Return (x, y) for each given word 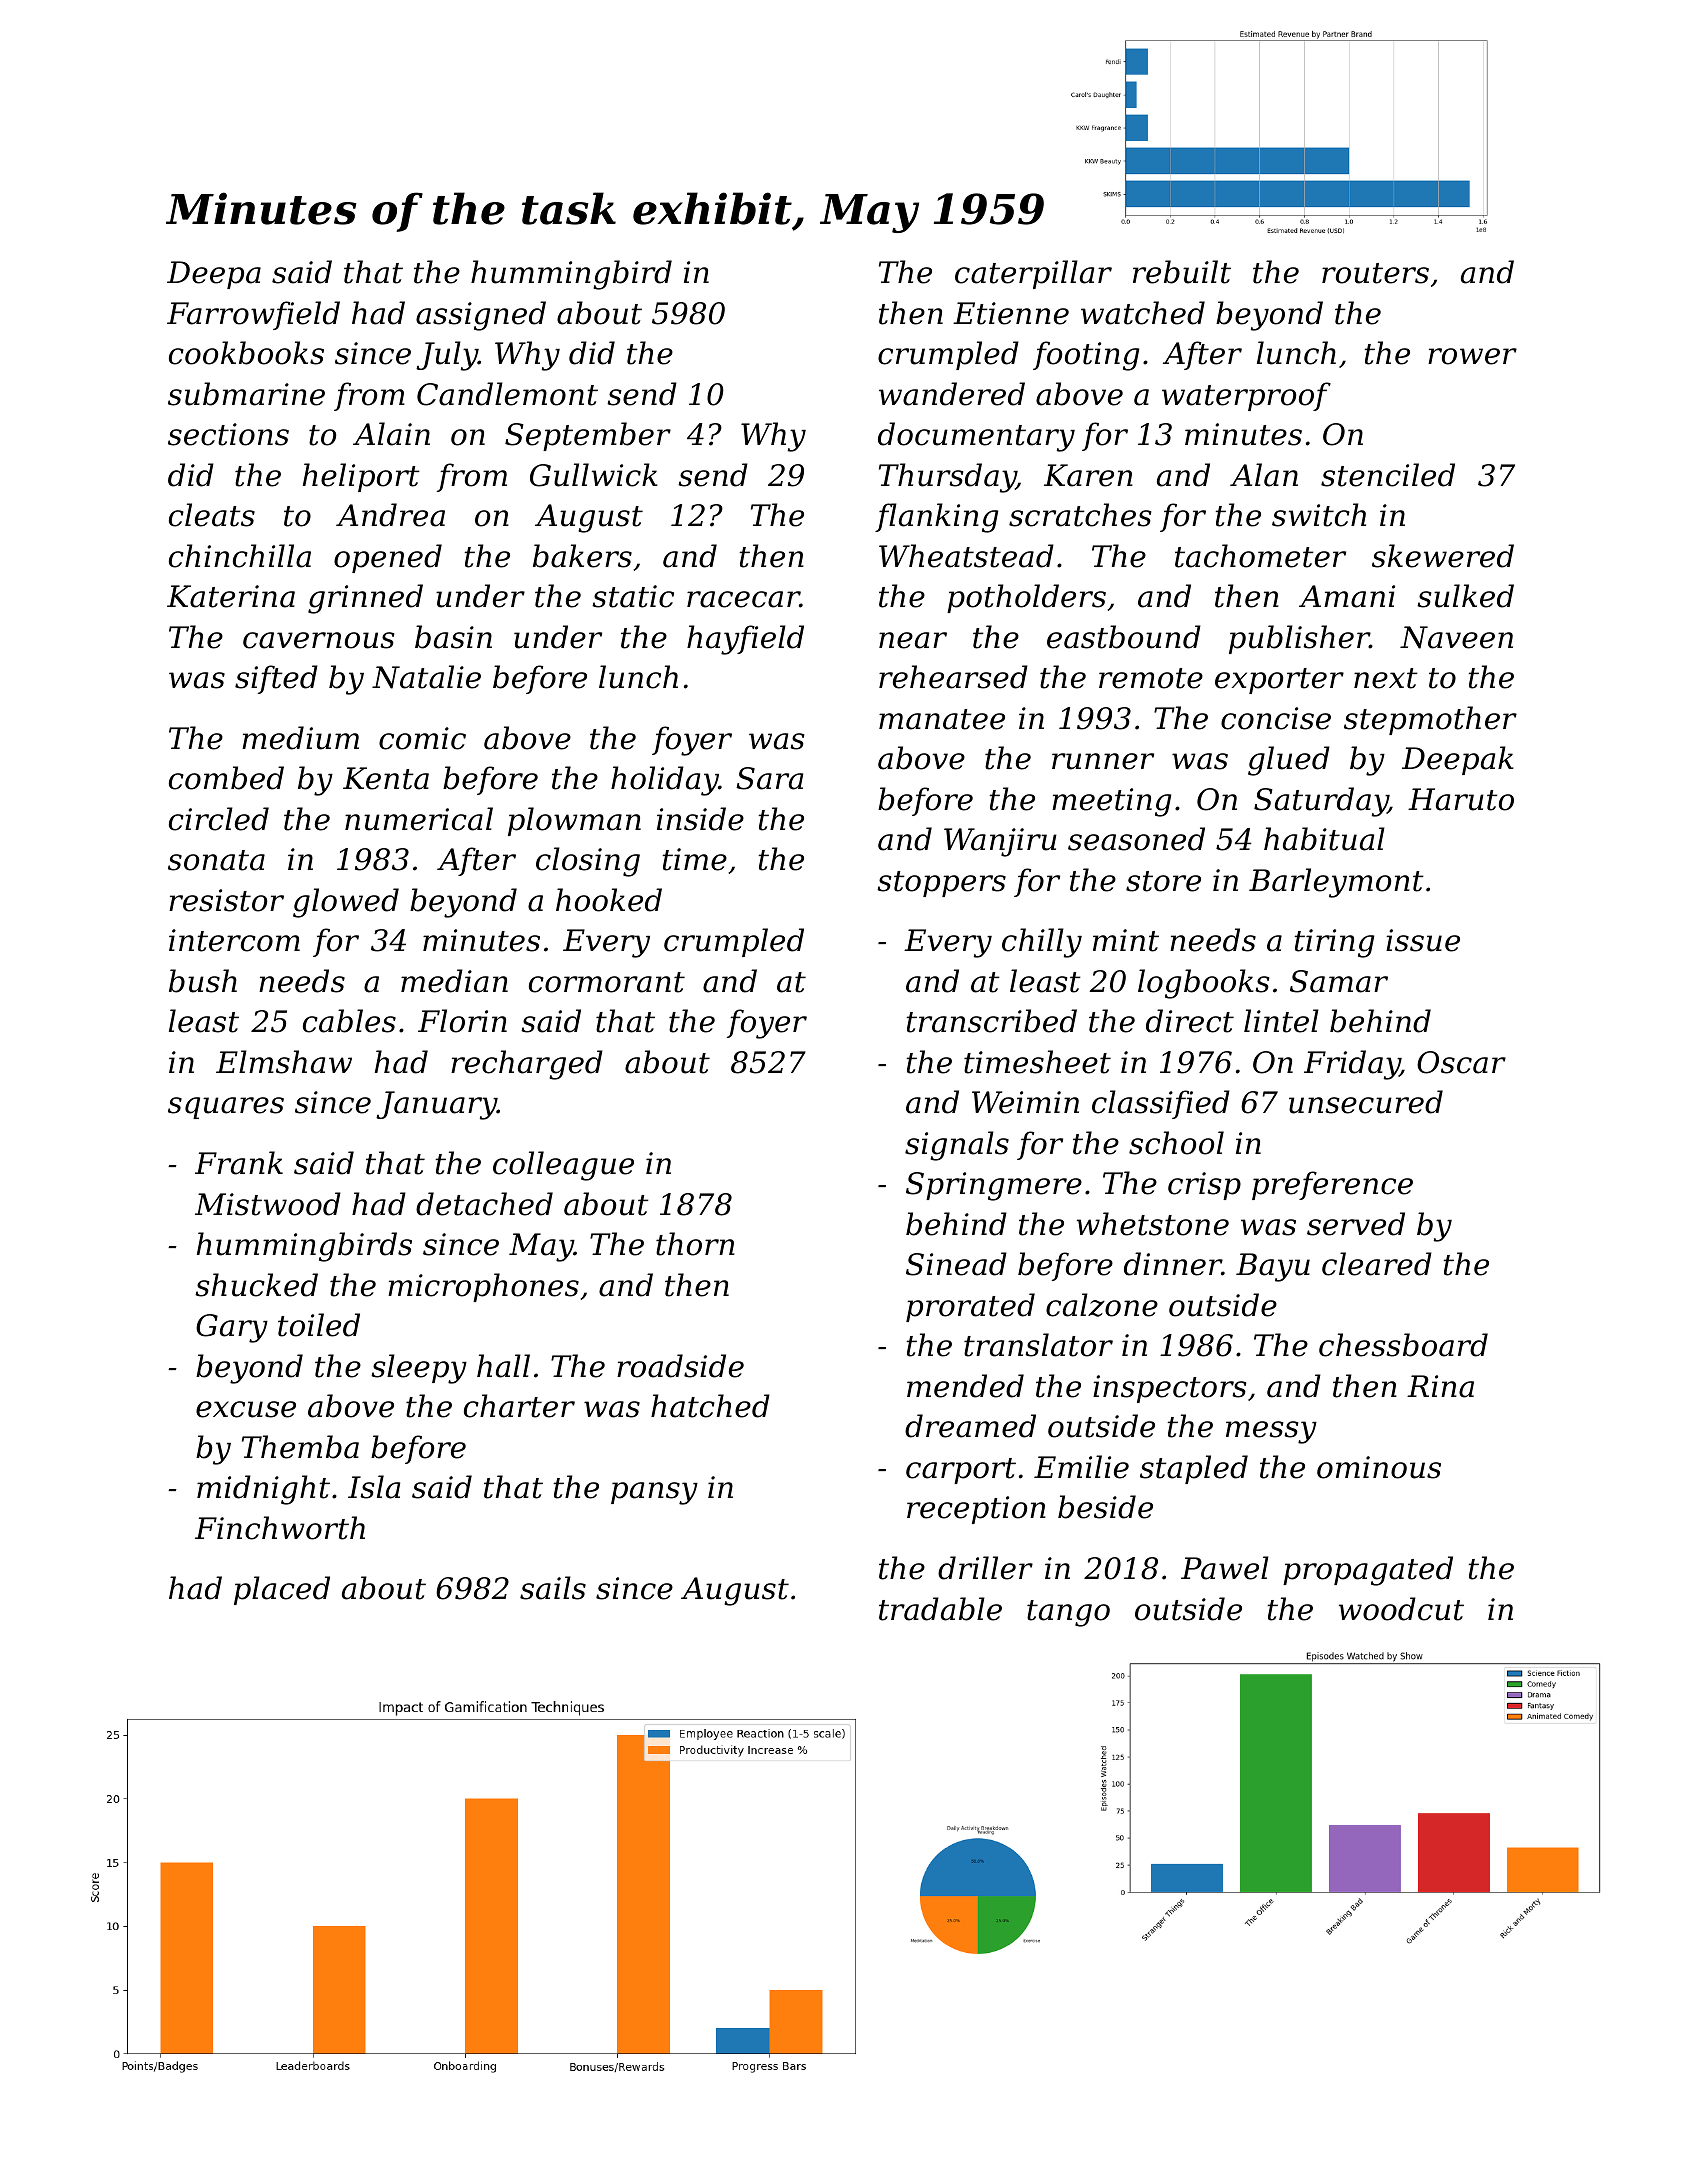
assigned (481, 316)
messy (1271, 1432)
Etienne (1011, 313)
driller (985, 1568)
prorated (970, 1307)
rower (1472, 356)
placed (282, 1590)
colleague (563, 1166)
